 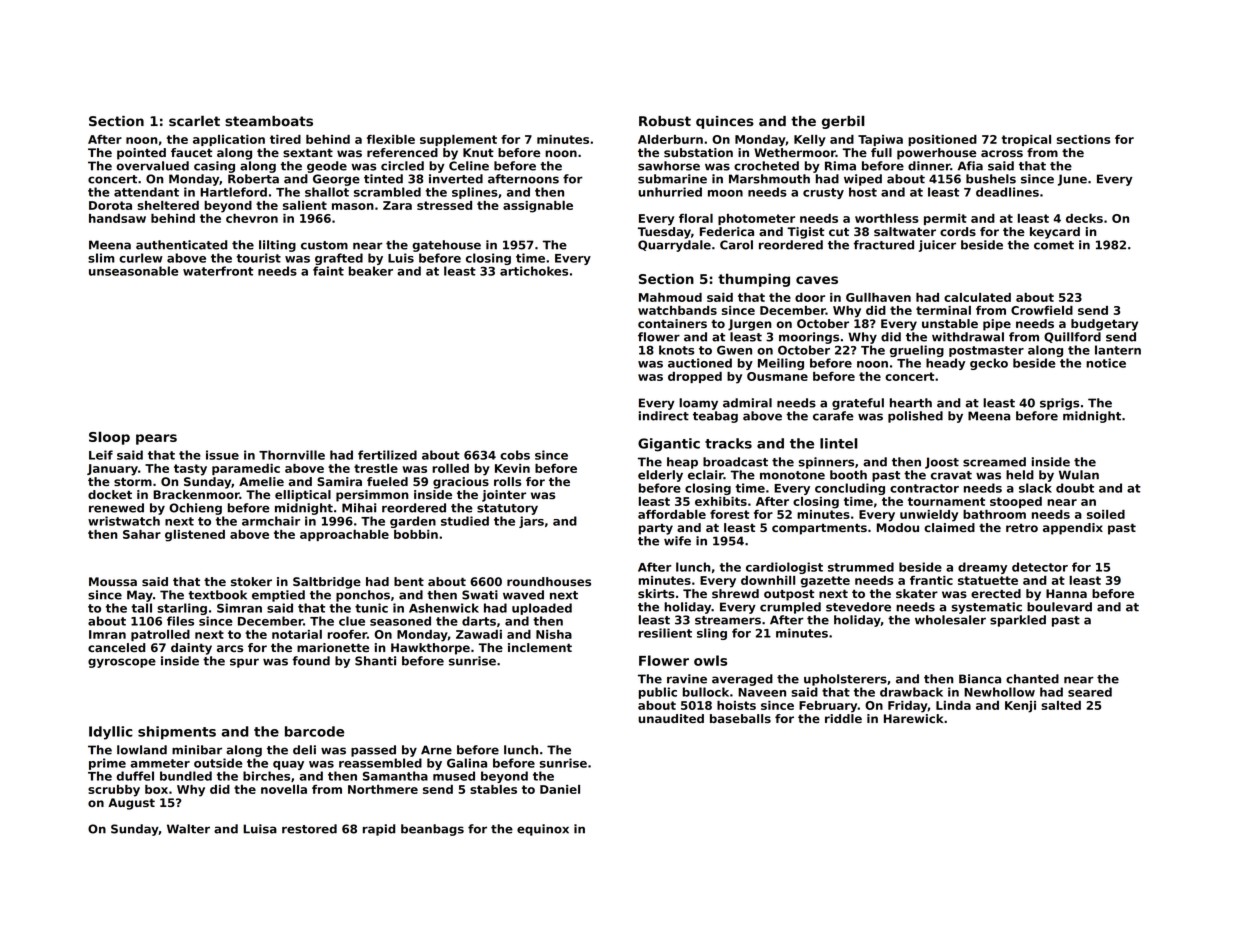 What do you see at coordinates (375, 661) in the image?
I see `Shanti` at bounding box center [375, 661].
